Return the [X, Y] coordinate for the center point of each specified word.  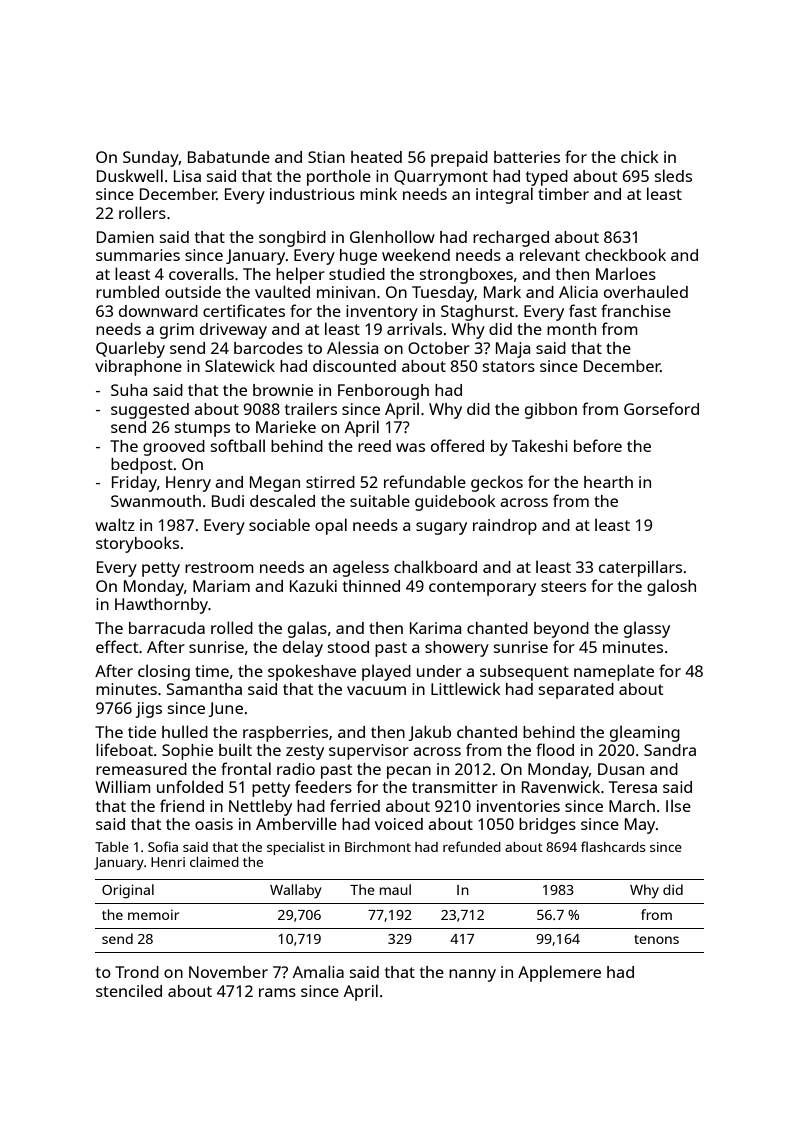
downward [158, 311]
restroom [219, 567]
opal [331, 526]
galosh [671, 587]
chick [640, 157]
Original [128, 891]
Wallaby [295, 891]
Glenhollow [392, 236]
